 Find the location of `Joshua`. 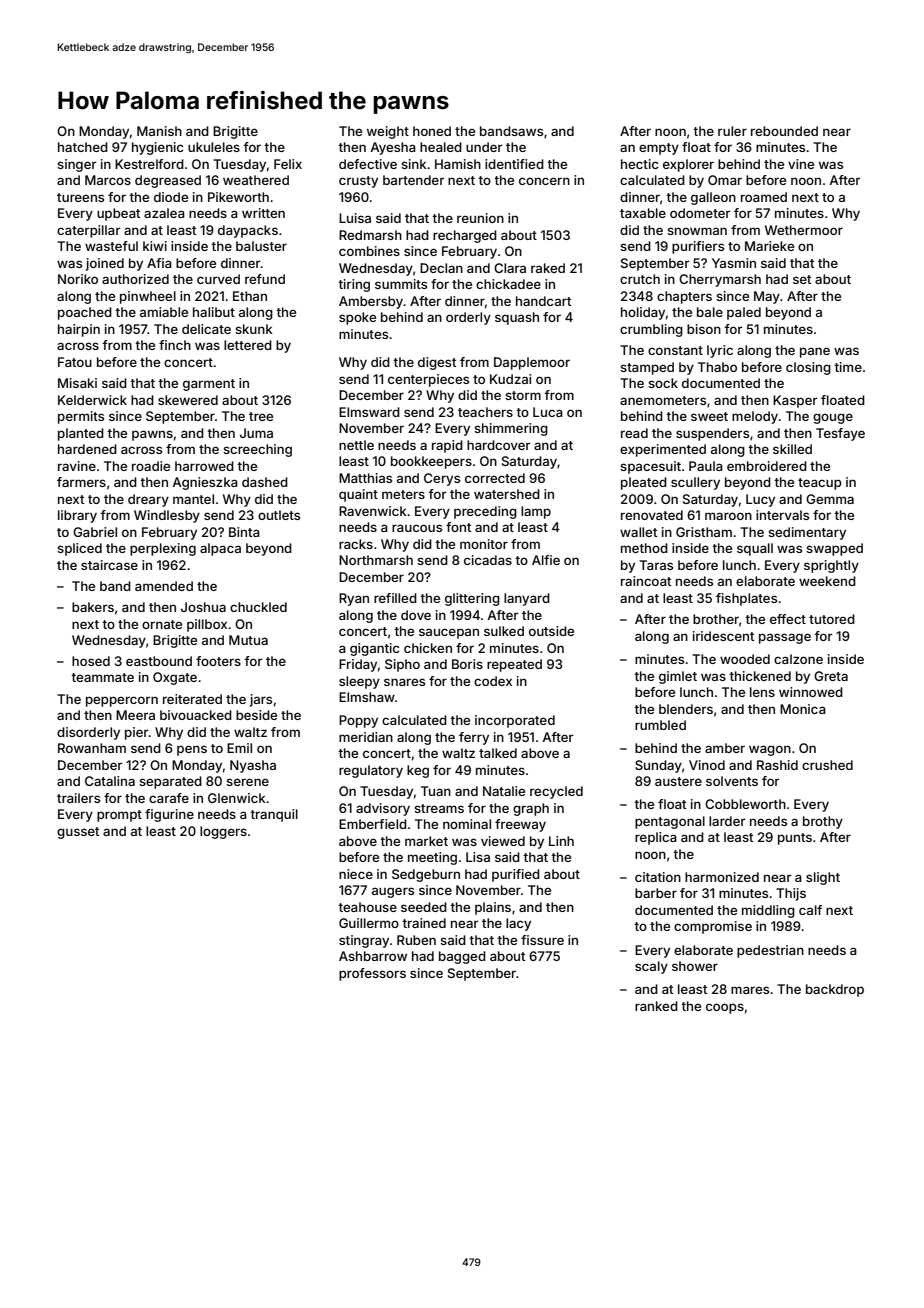

Joshua is located at coordinates (203, 607).
